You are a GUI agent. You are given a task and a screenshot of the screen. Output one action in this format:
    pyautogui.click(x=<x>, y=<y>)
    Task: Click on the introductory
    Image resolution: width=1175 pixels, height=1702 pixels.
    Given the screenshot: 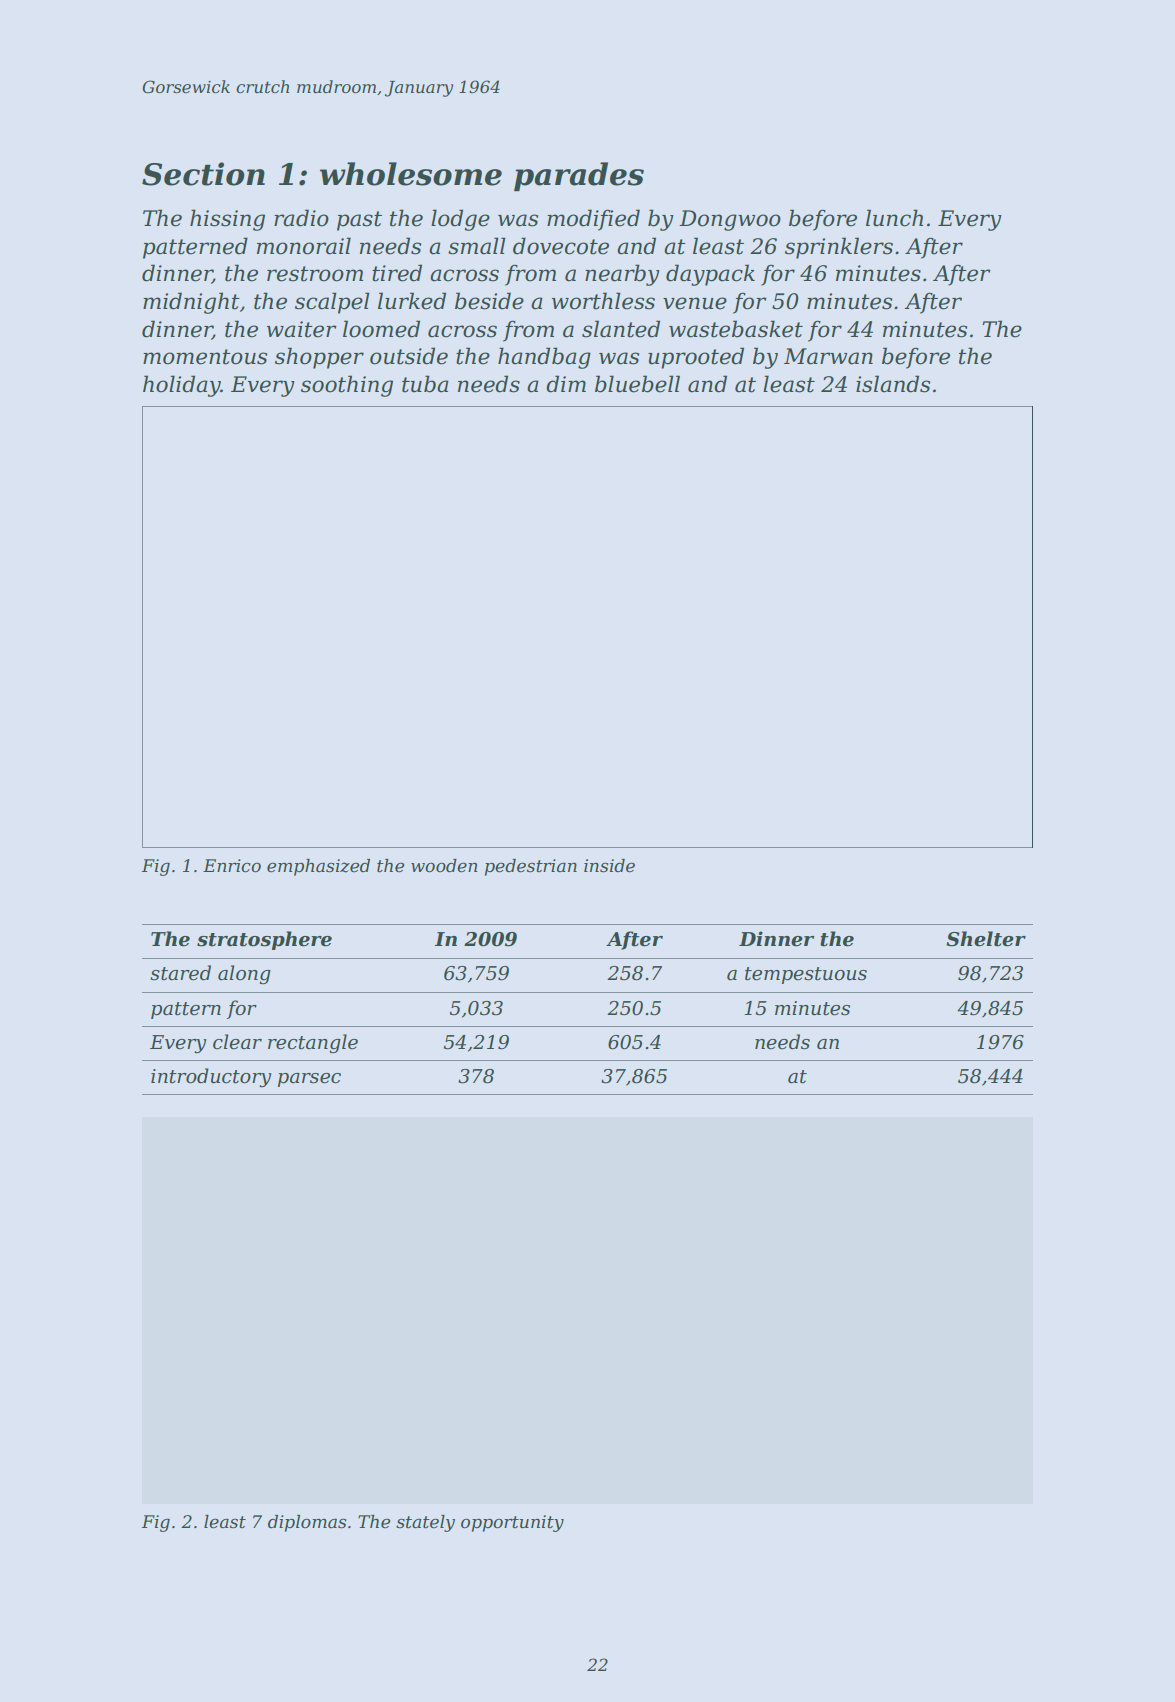 What is the action you would take?
    pyautogui.click(x=211, y=1078)
